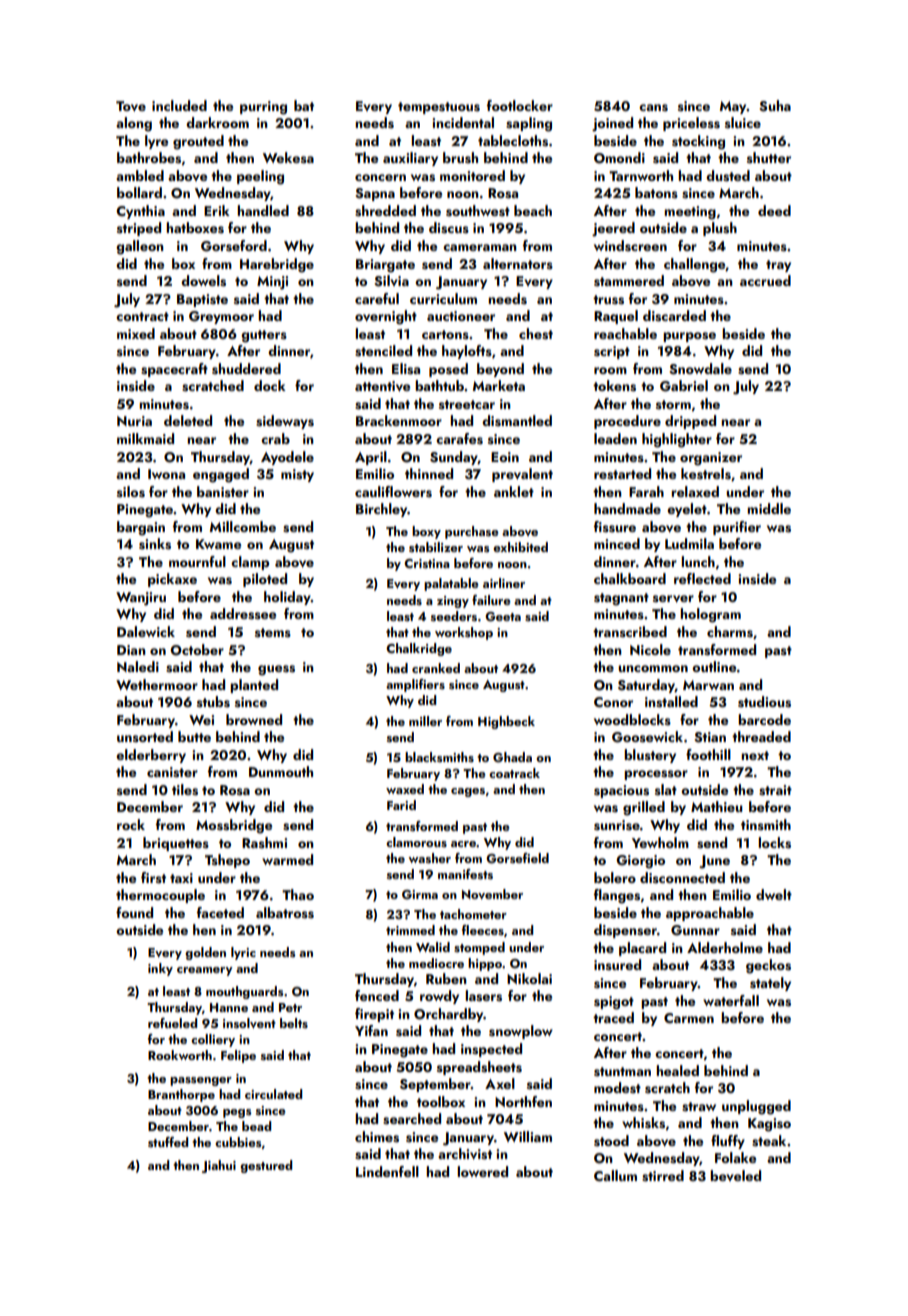 This document has width=908, height=1316. Describe the element at coordinates (179, 105) in the document. I see `included` at that location.
